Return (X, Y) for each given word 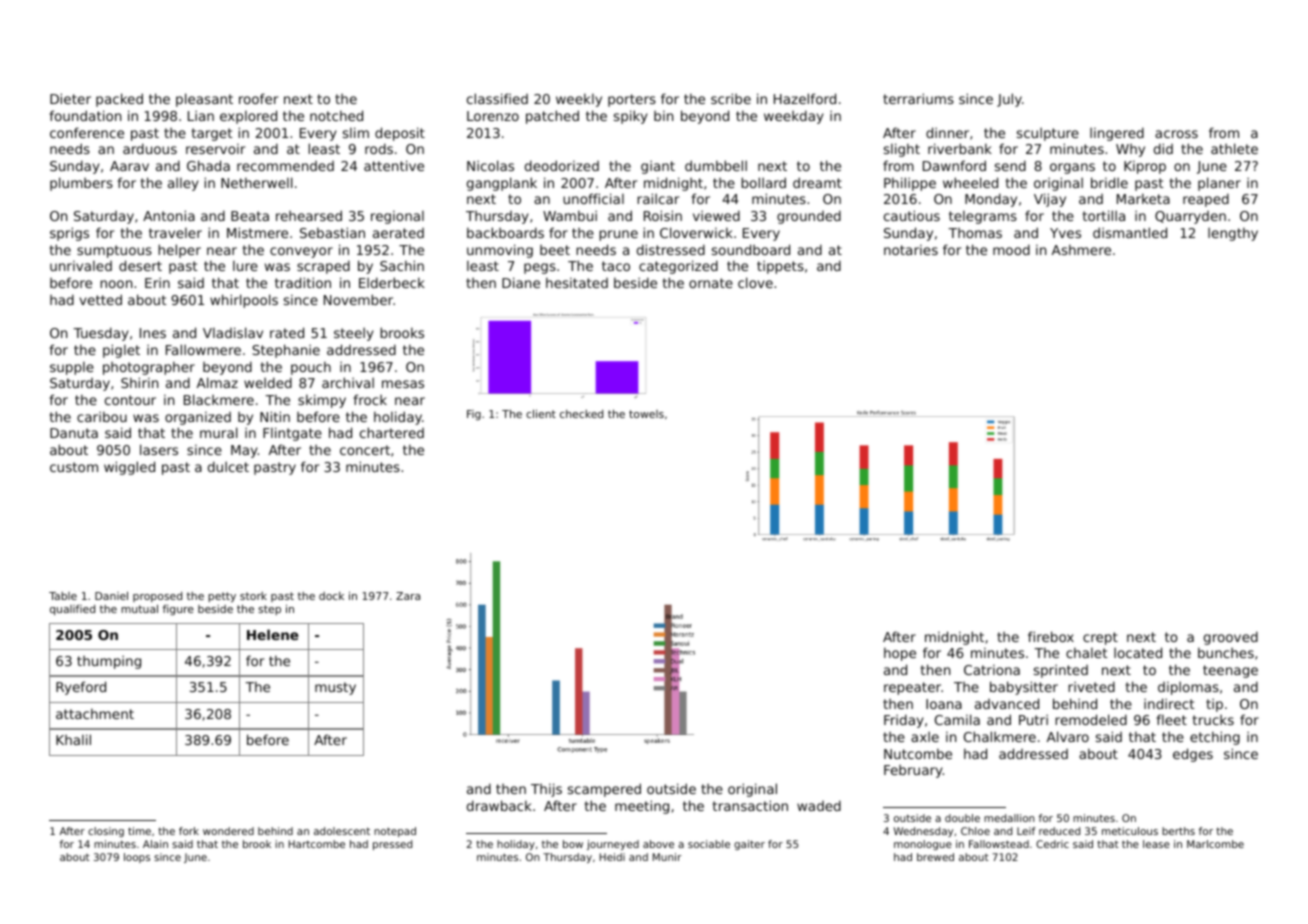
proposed (157, 597)
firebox (1051, 636)
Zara (408, 596)
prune (618, 235)
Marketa (1143, 198)
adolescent (342, 831)
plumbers (81, 184)
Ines (153, 333)
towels (646, 414)
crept (1100, 638)
